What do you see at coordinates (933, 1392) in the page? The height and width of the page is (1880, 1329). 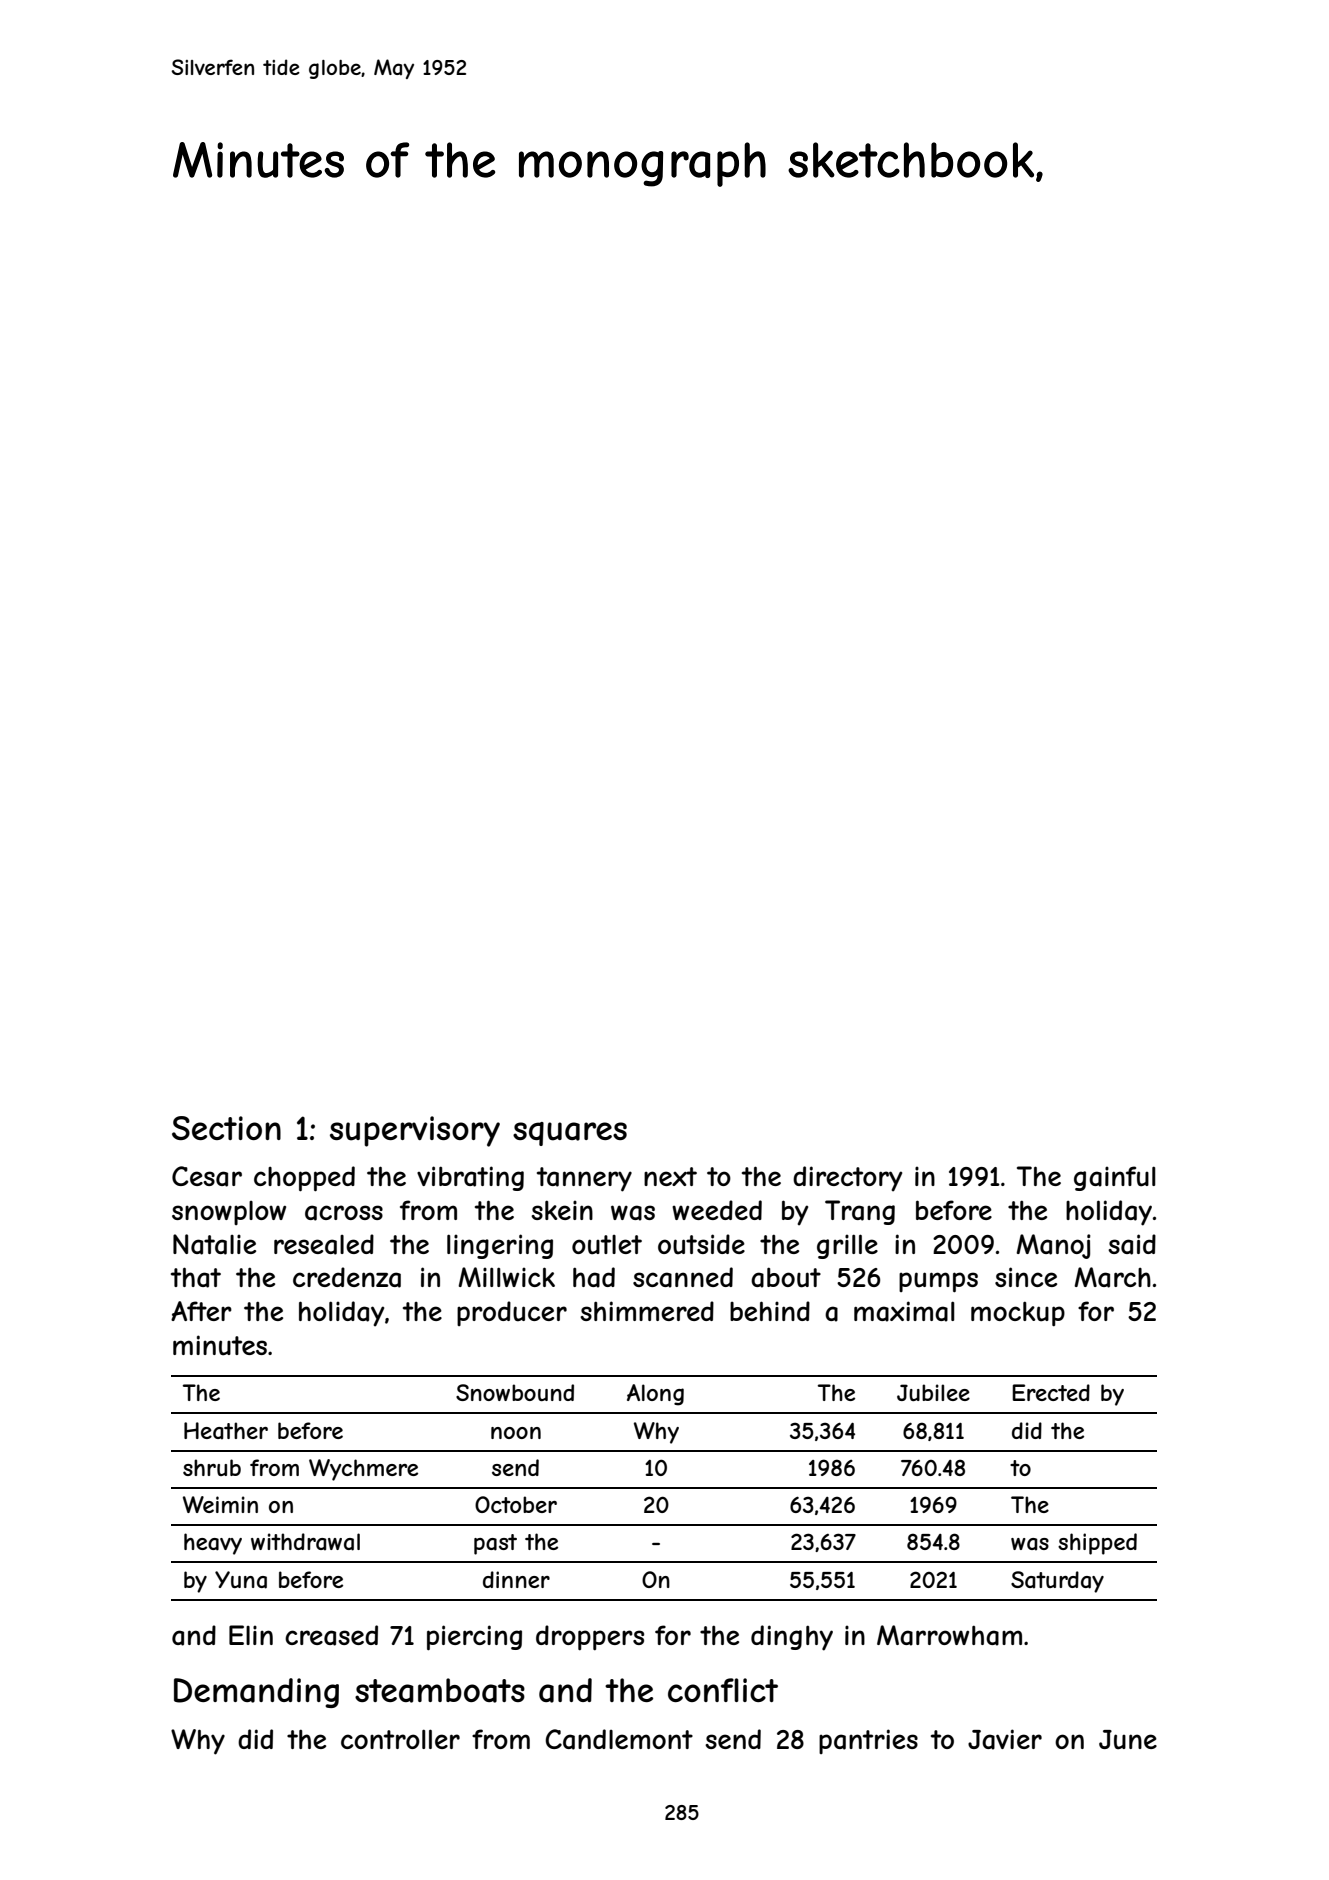 I see `Jubilee` at bounding box center [933, 1392].
